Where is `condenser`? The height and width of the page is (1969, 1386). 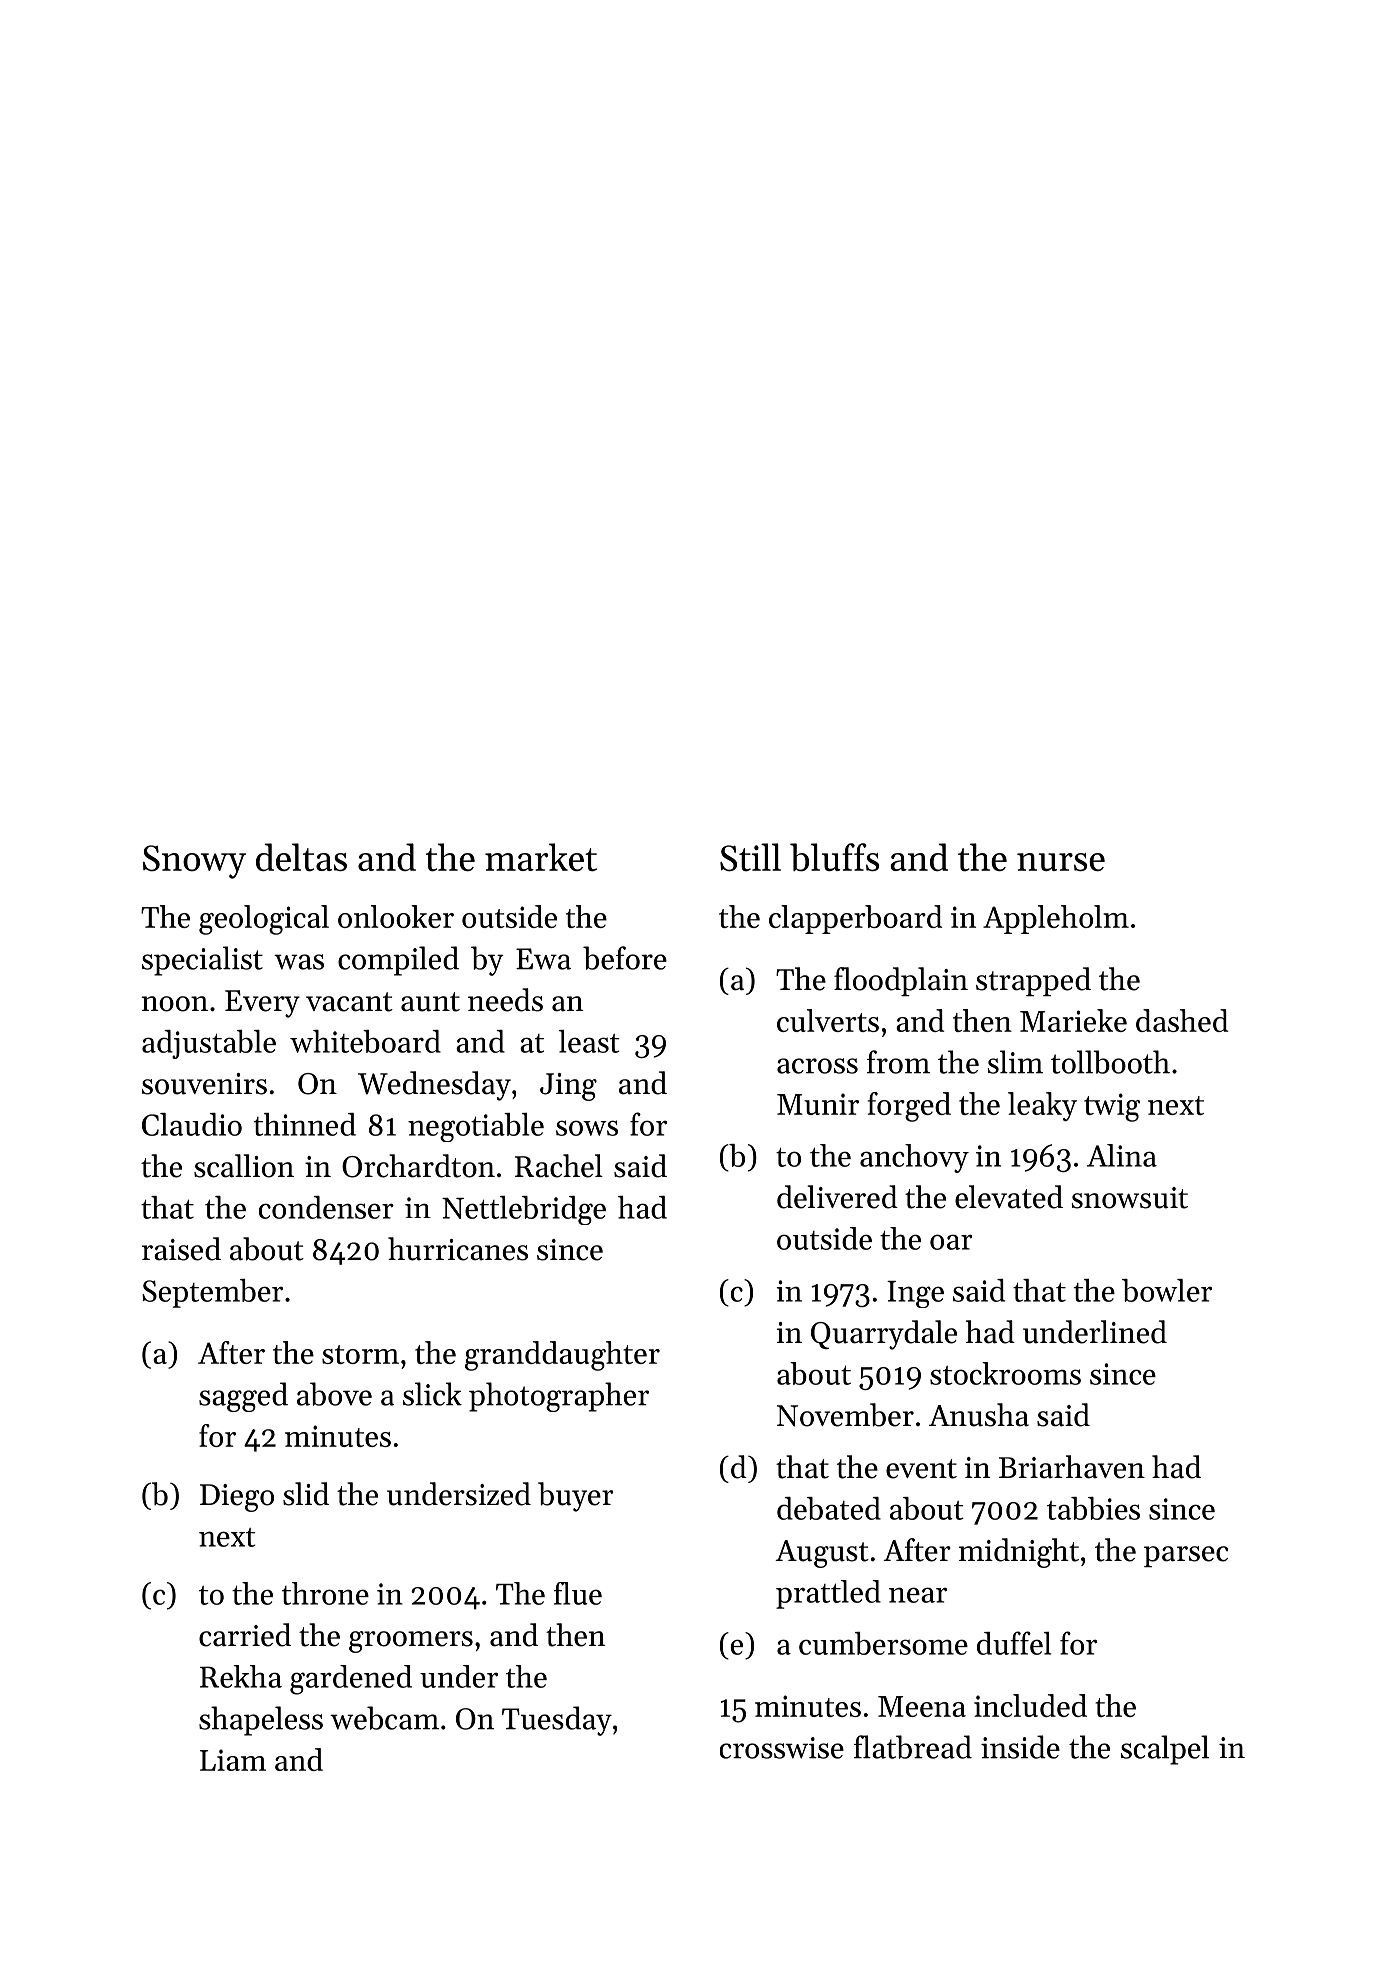
condenser is located at coordinates (326, 1207).
